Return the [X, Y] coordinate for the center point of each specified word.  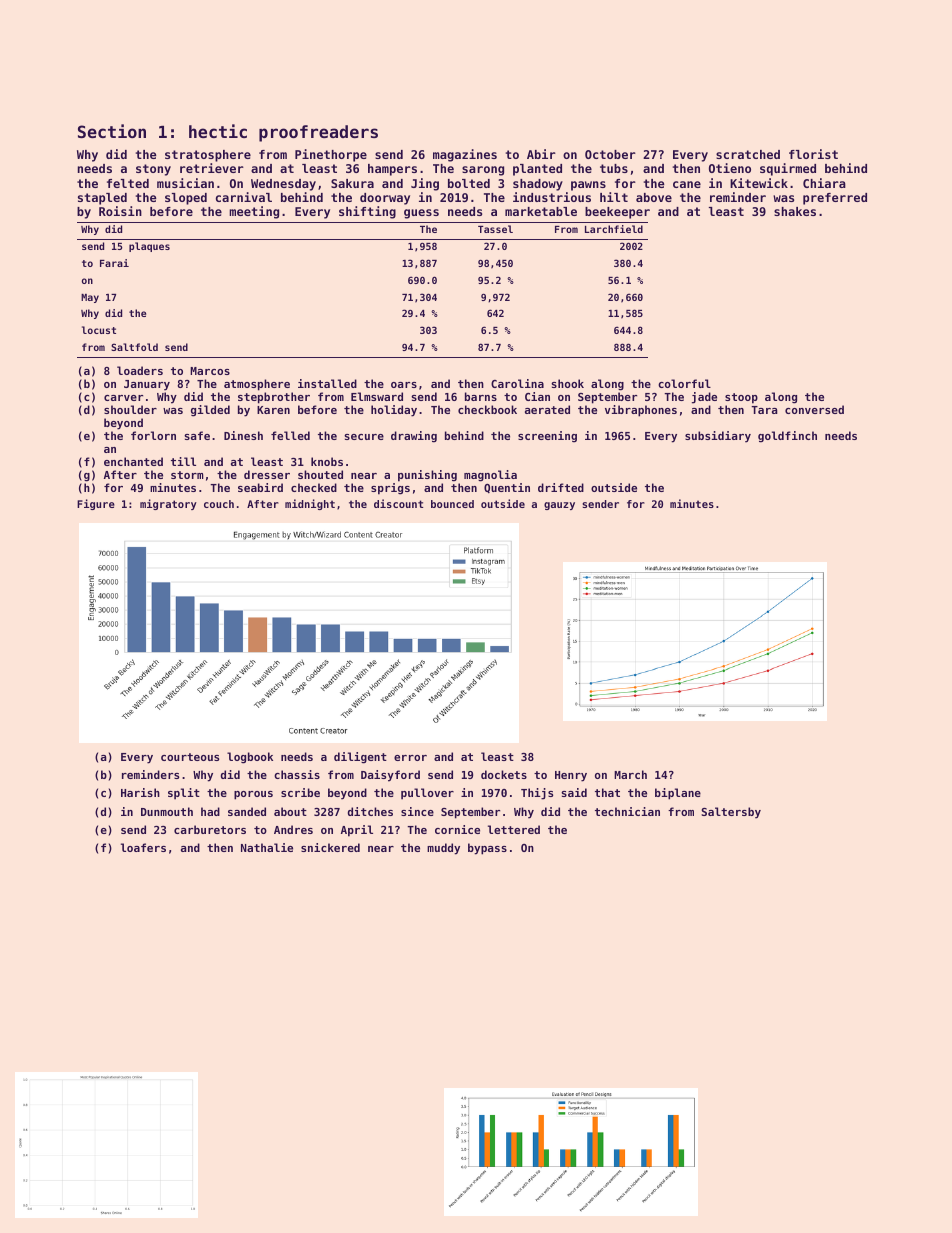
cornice [457, 829]
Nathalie [267, 847]
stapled [102, 199]
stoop [741, 398]
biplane [678, 794]
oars [404, 385]
